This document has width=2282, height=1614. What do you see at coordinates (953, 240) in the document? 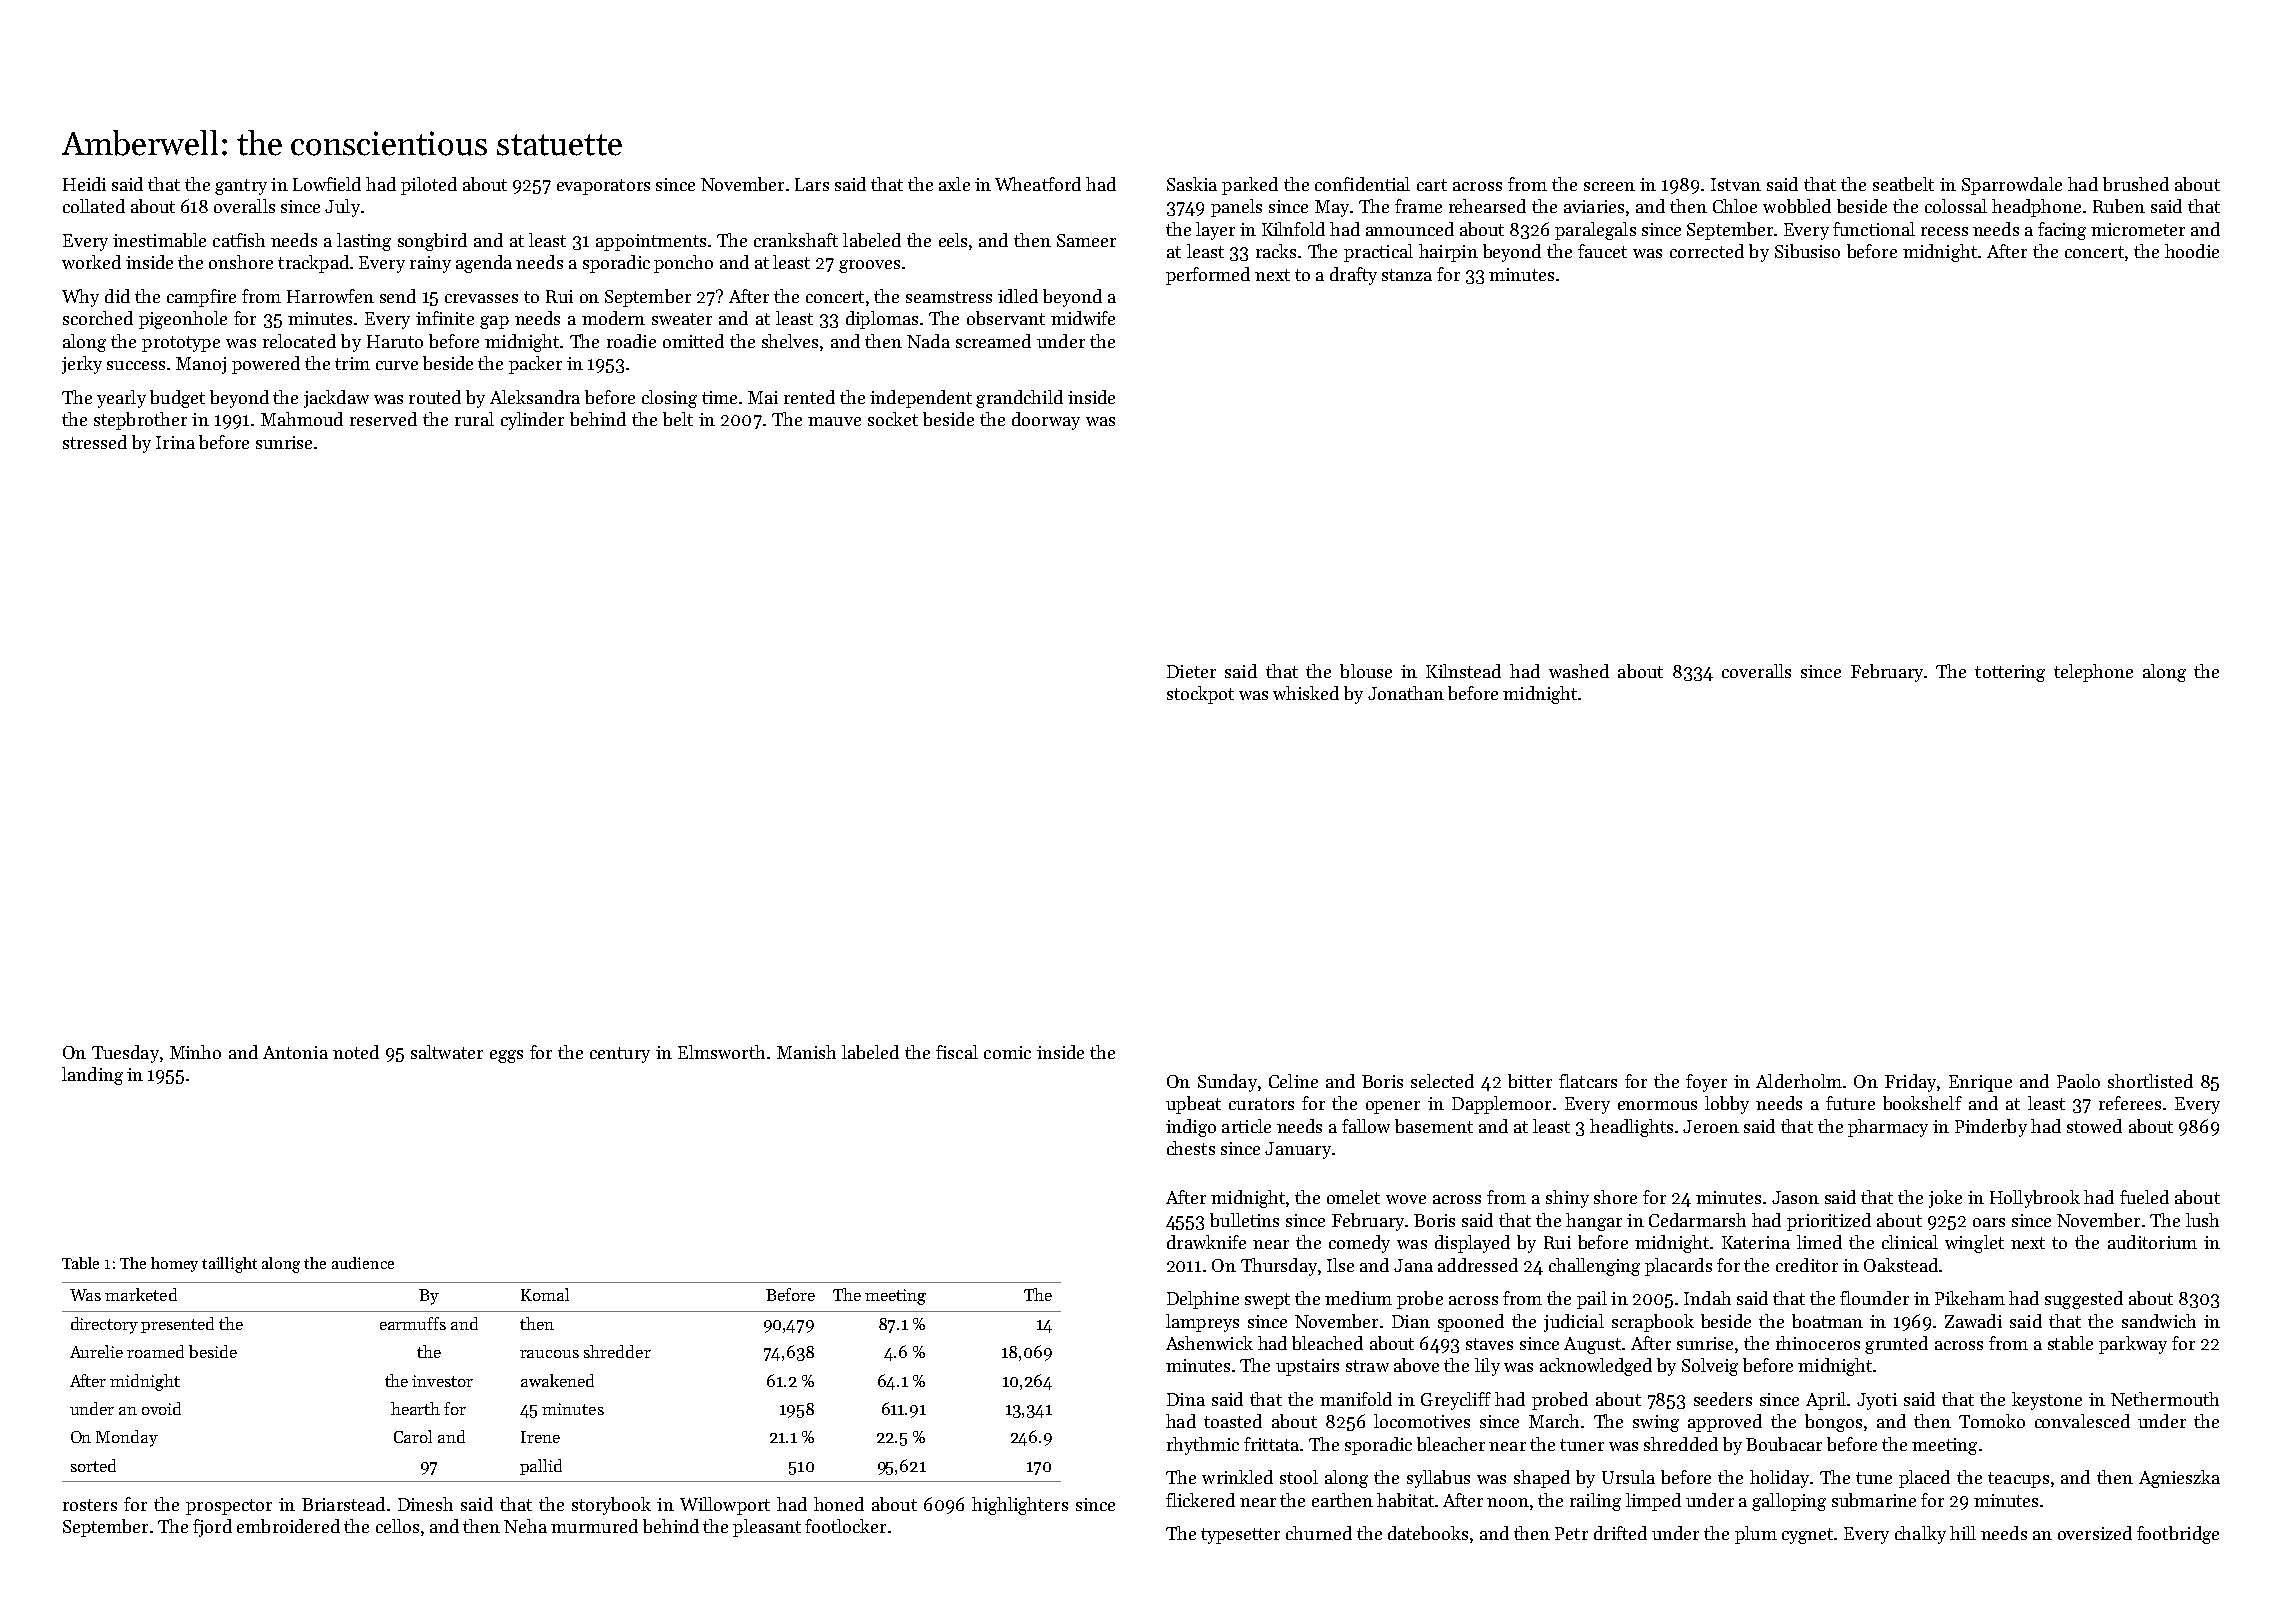
I see `eels` at bounding box center [953, 240].
